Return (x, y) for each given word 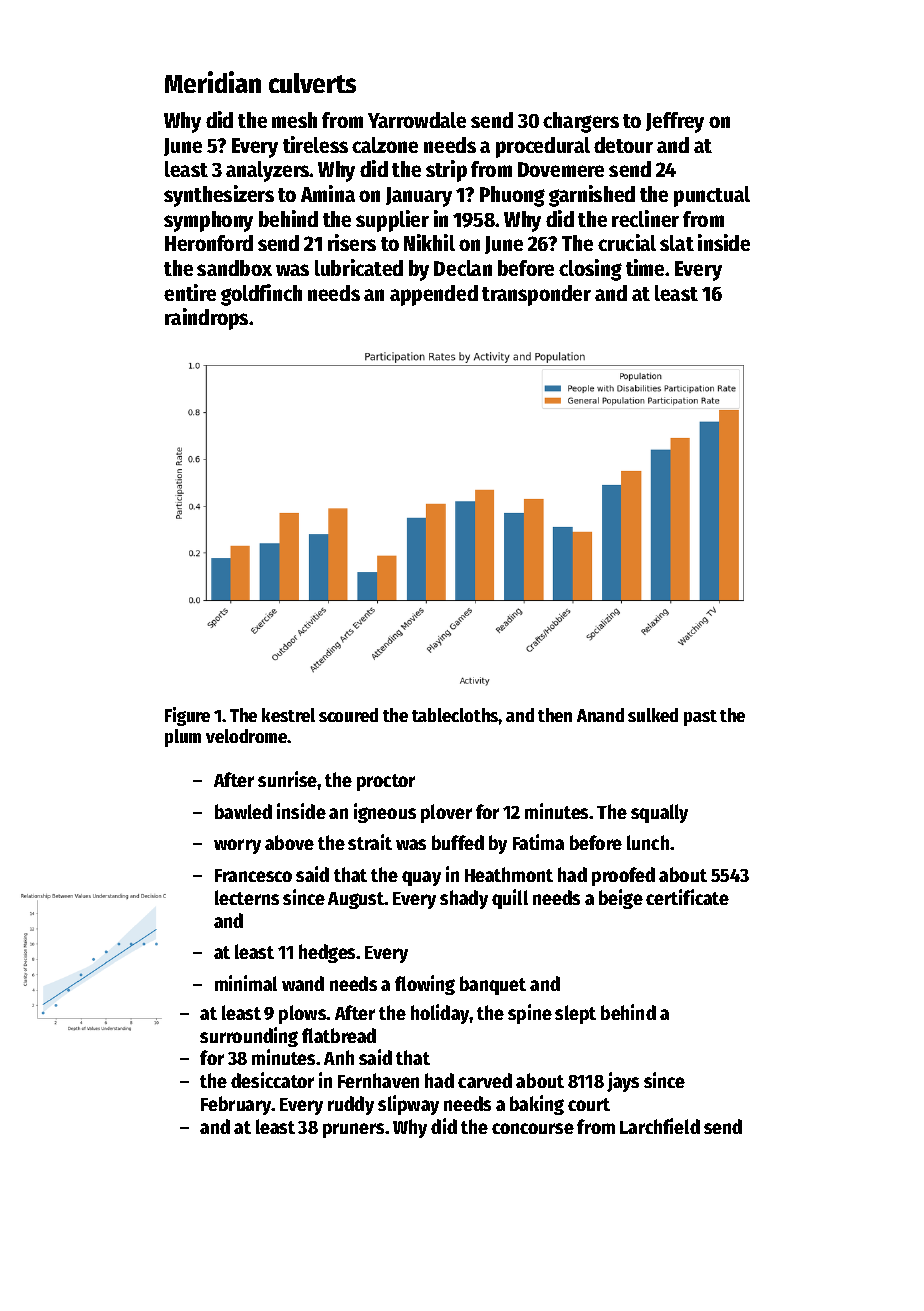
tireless (315, 144)
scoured (348, 715)
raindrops (206, 319)
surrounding (249, 1037)
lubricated (359, 267)
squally (659, 813)
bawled (243, 811)
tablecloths (455, 715)
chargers (581, 122)
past (700, 718)
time (646, 267)
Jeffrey (675, 122)
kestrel (288, 715)
